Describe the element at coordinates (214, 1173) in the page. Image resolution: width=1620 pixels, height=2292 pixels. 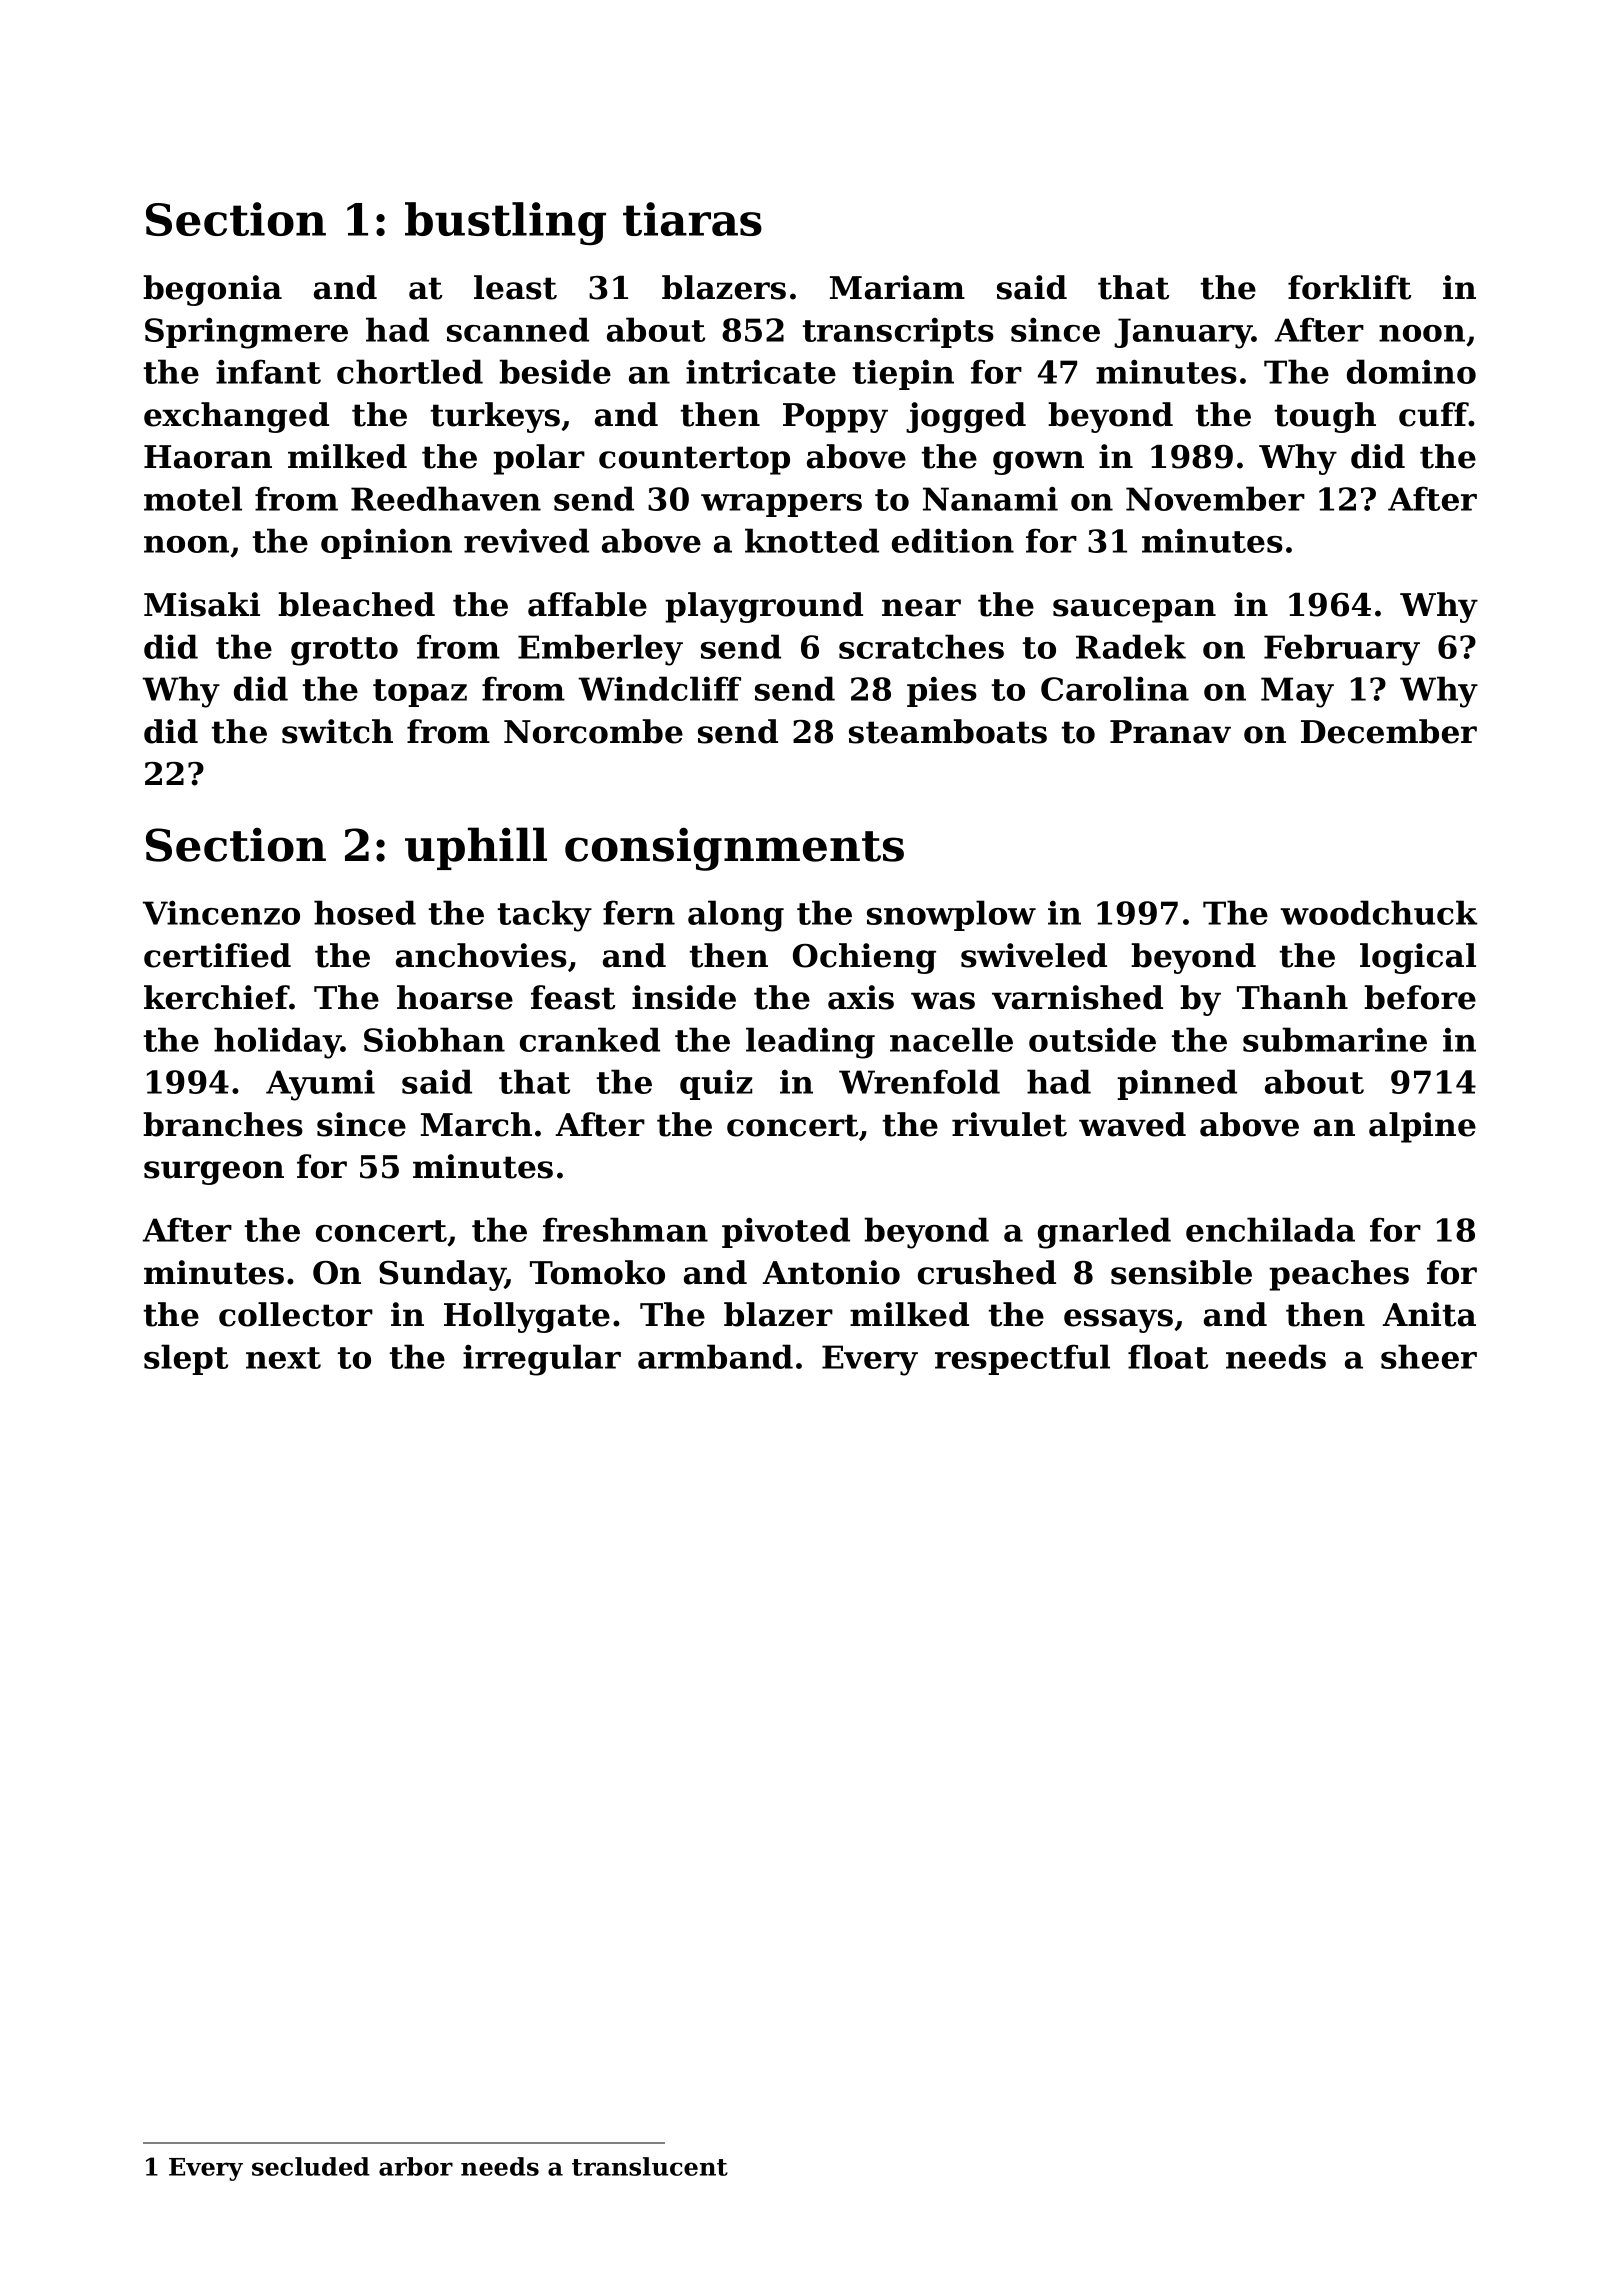
I see `surgeon` at that location.
